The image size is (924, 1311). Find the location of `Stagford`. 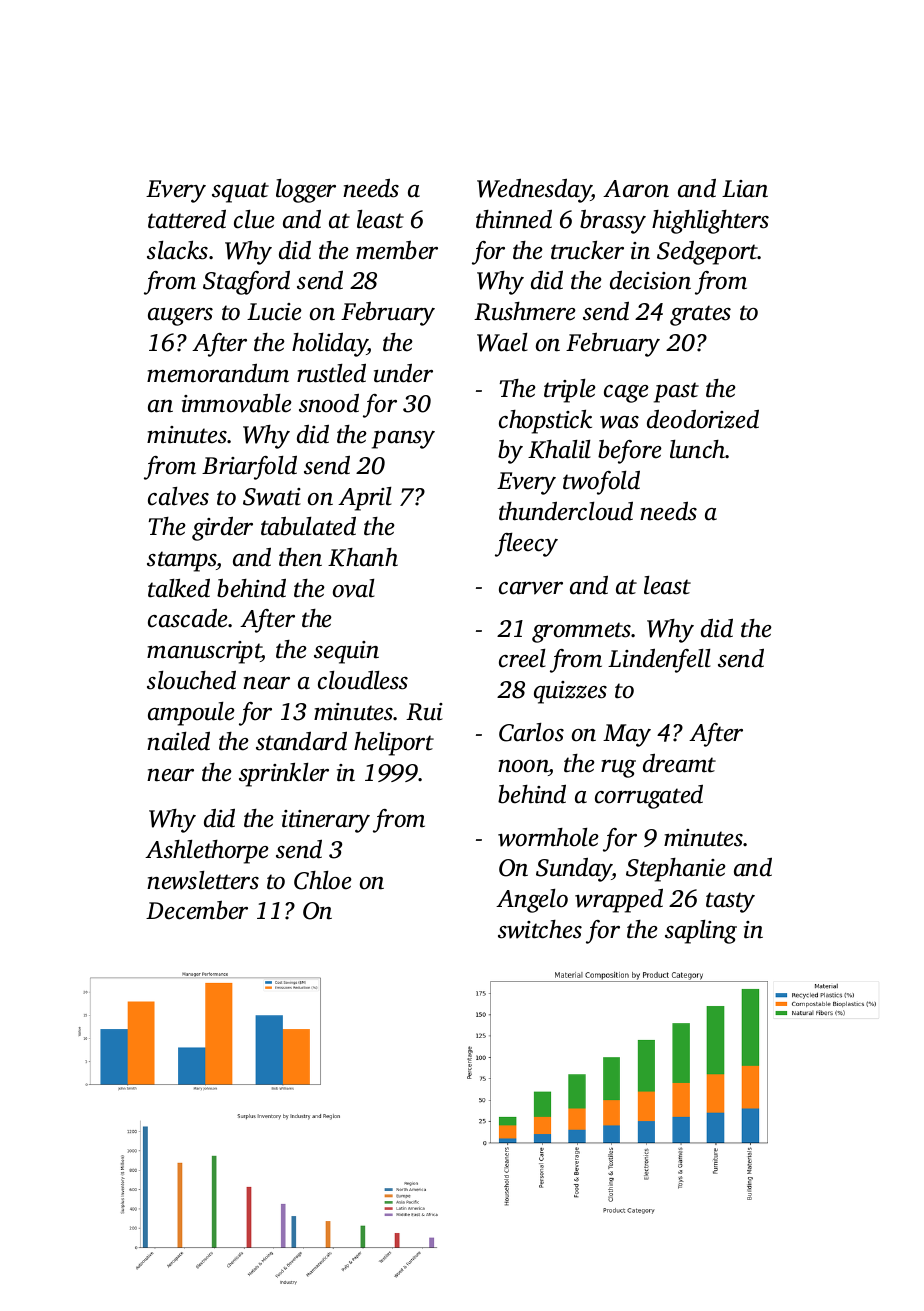

Stagford is located at coordinates (246, 283).
